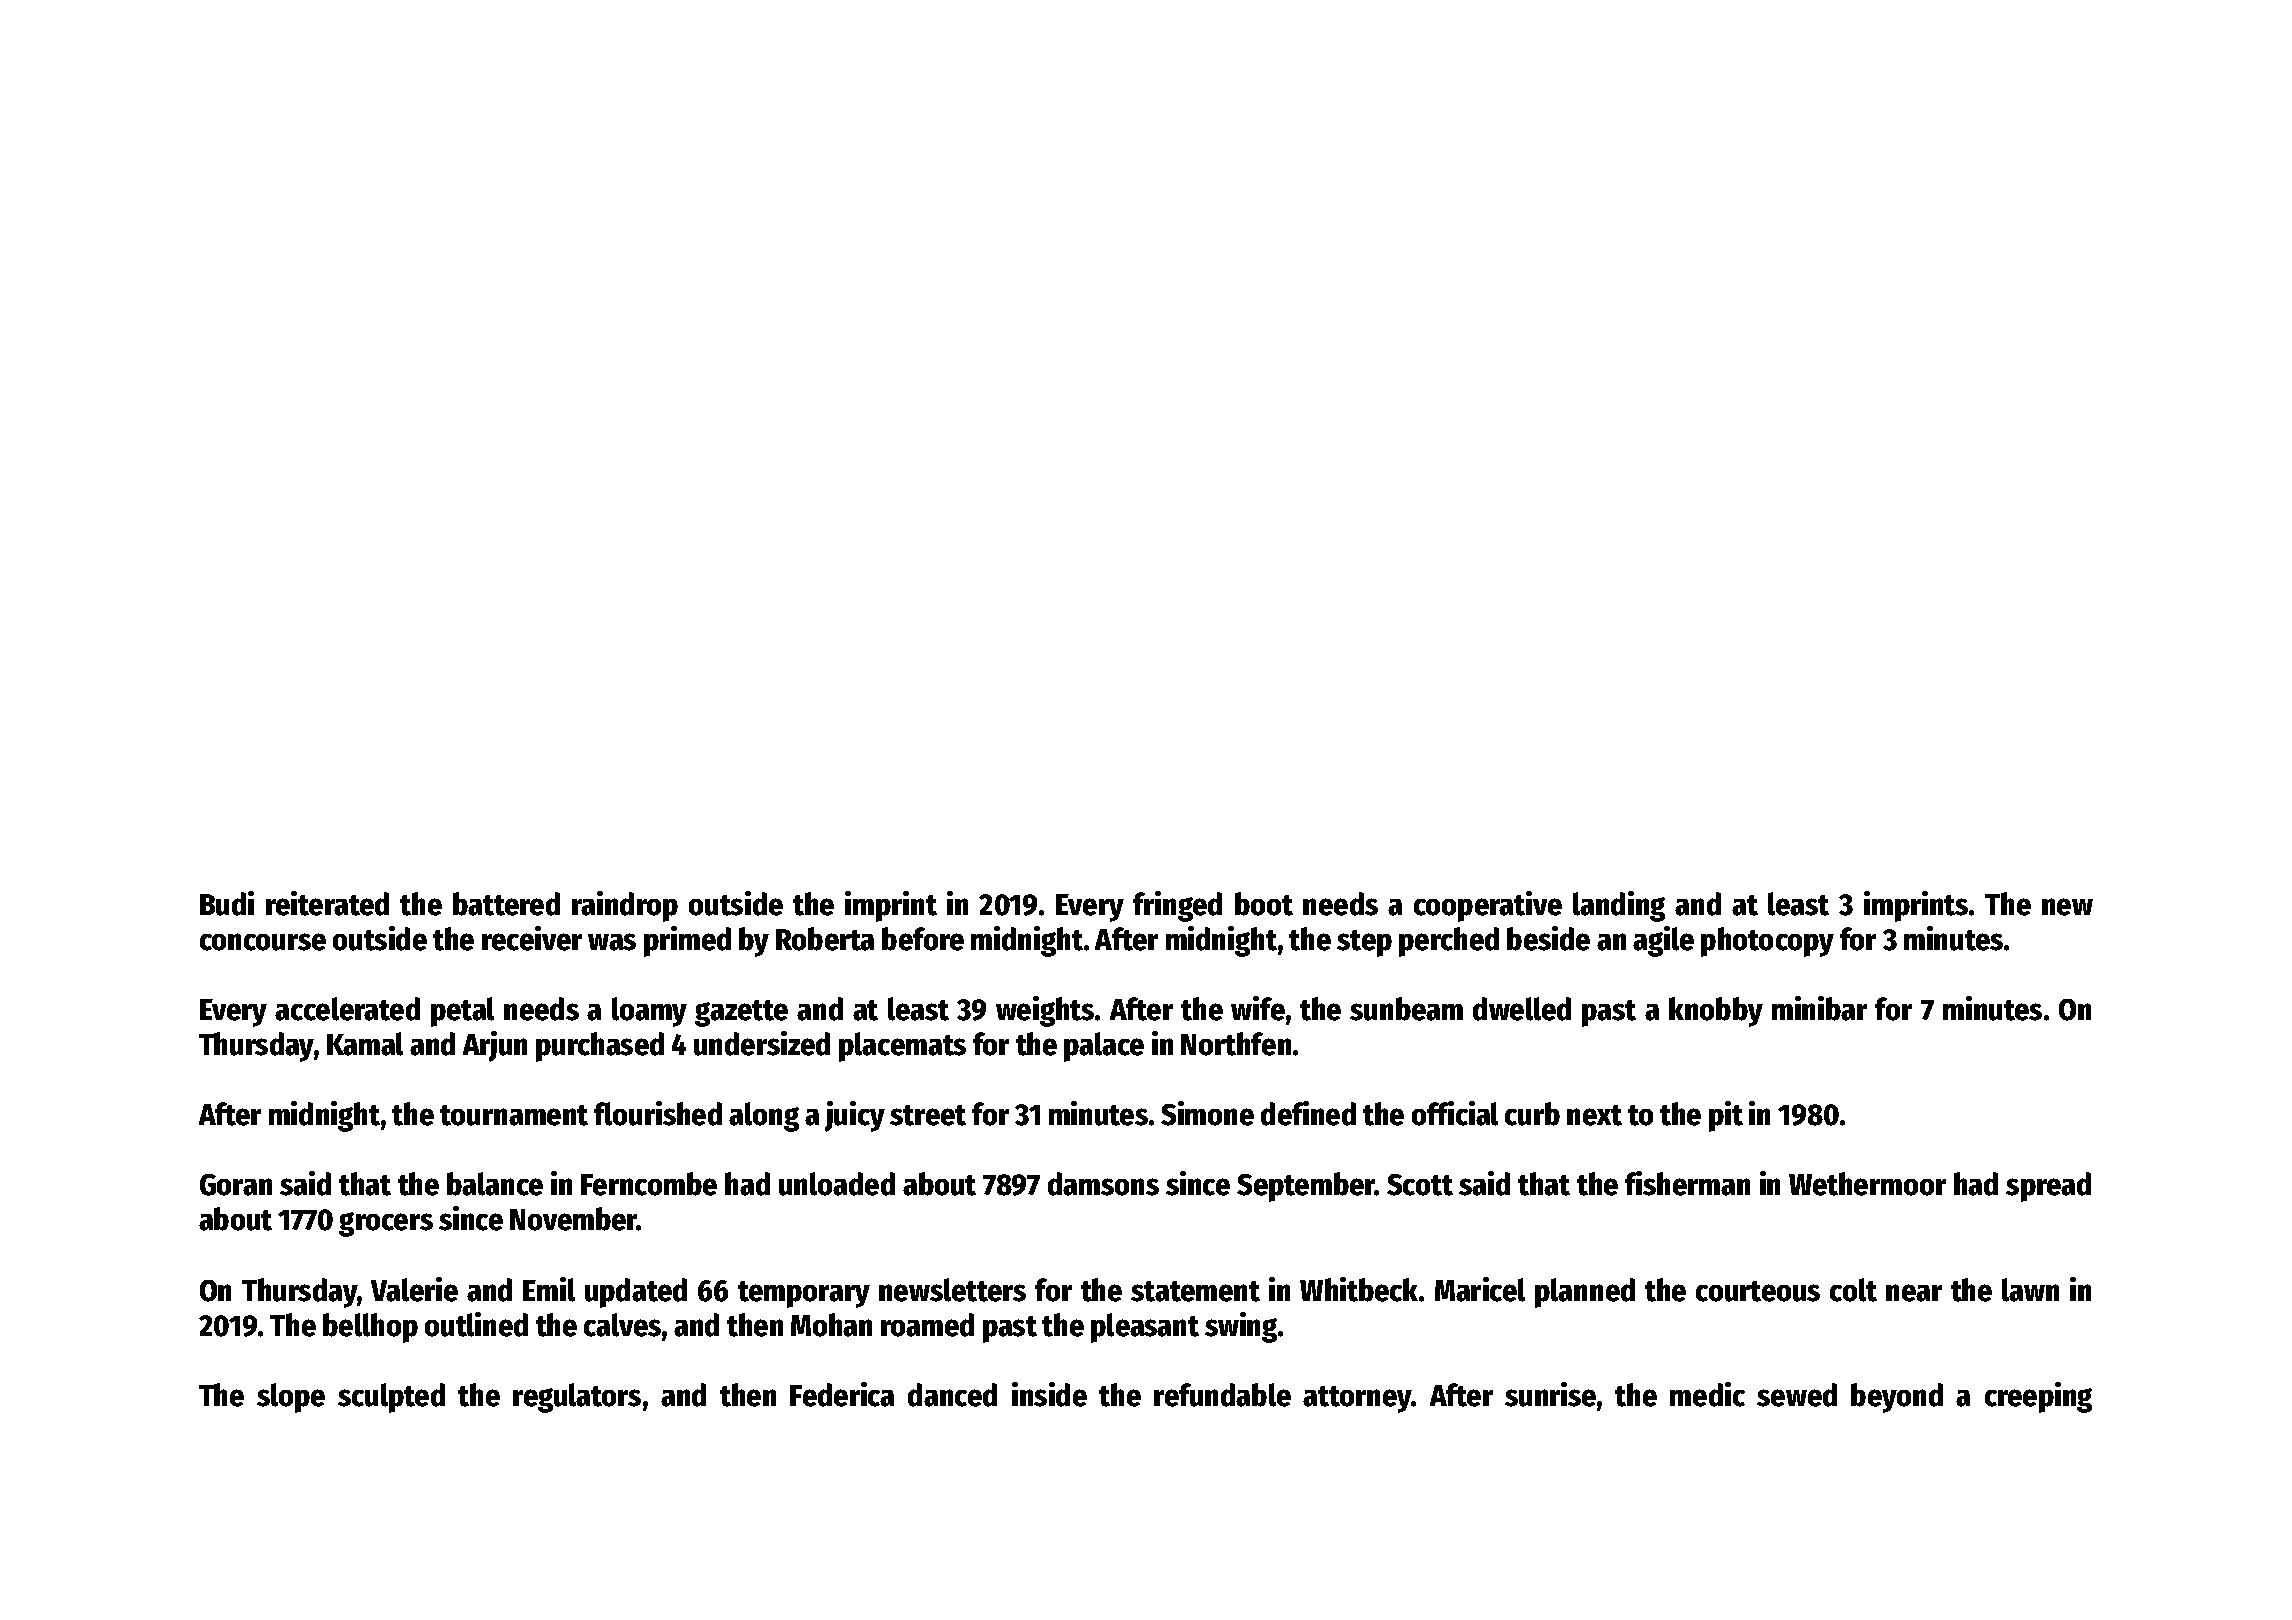 This screenshot has width=2292, height=1620. Describe the element at coordinates (622, 1325) in the screenshot. I see `calves` at that location.
